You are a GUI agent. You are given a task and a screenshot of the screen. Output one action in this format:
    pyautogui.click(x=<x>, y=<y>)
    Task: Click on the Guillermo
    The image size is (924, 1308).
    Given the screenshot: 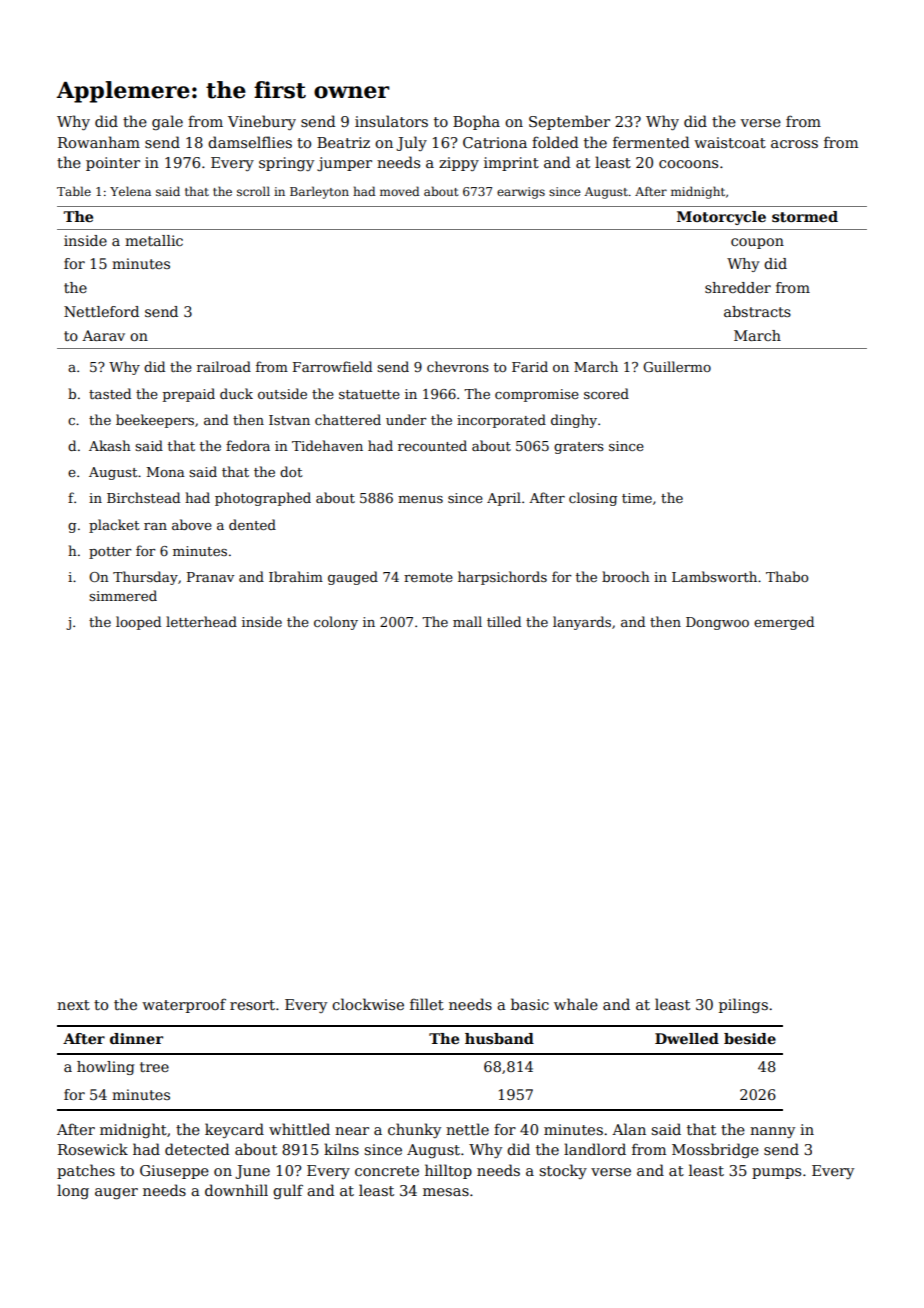 What is the action you would take?
    pyautogui.click(x=677, y=366)
